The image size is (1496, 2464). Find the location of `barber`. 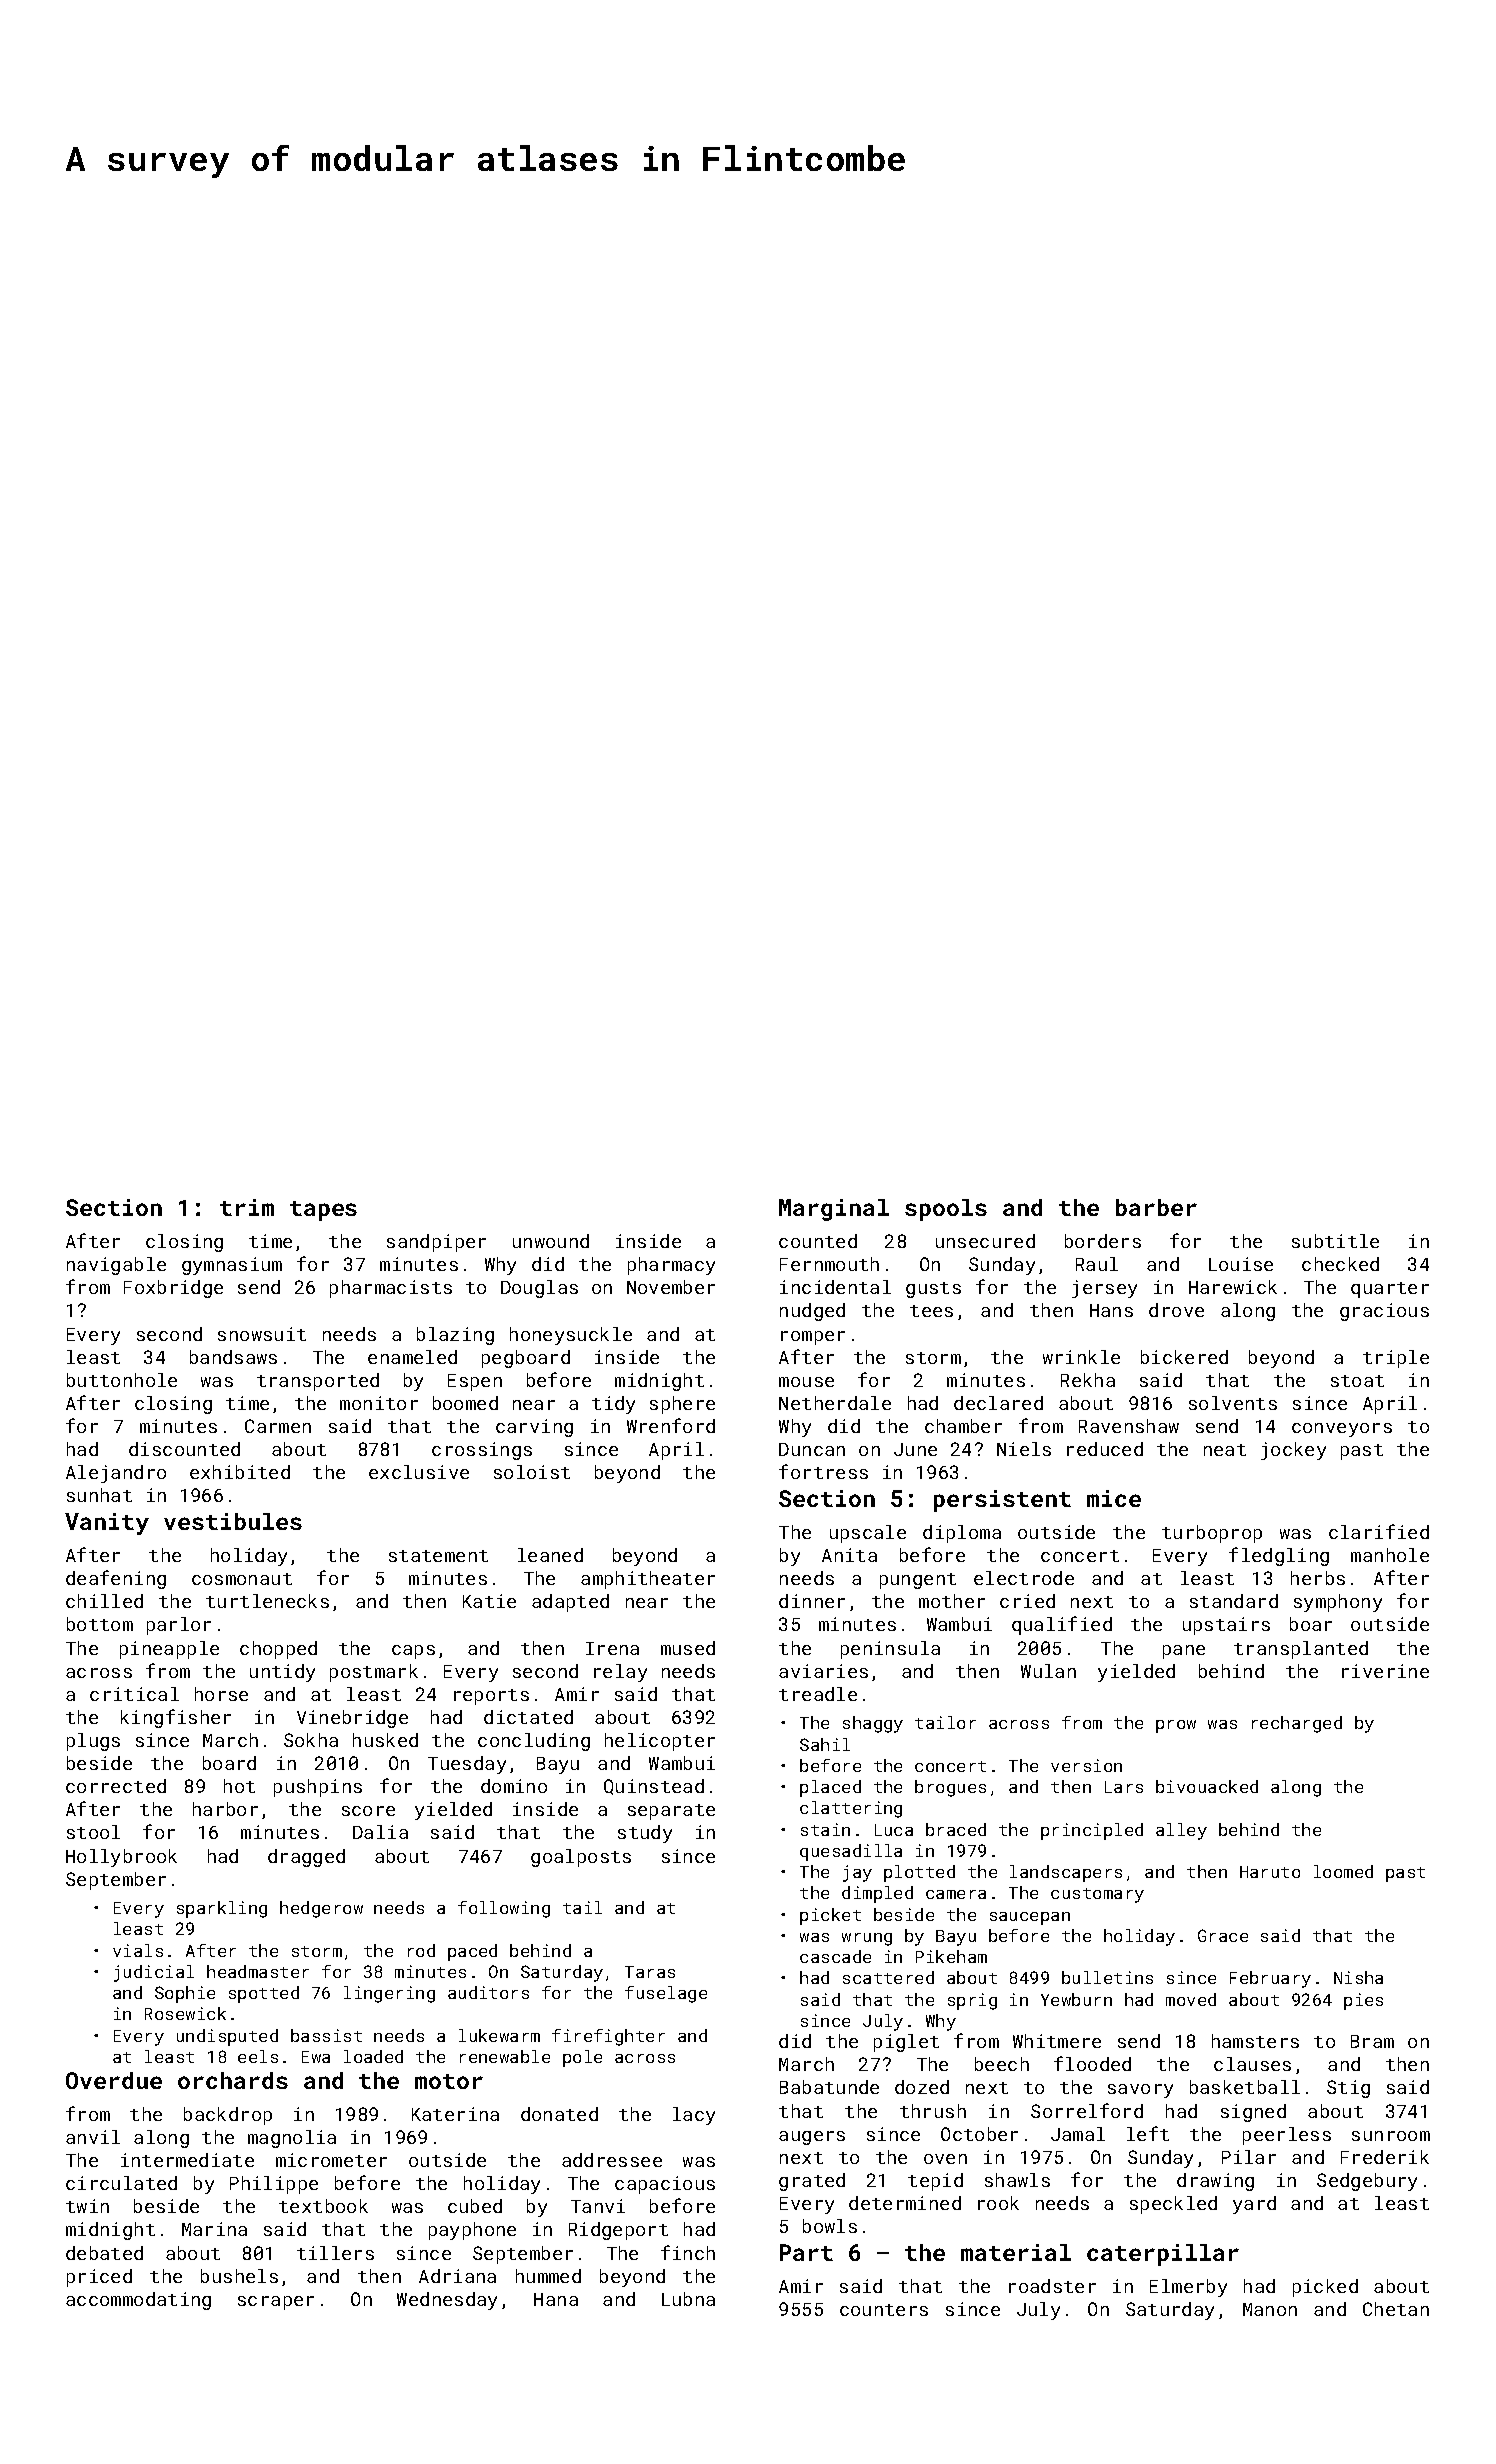

barber is located at coordinates (1156, 1207).
